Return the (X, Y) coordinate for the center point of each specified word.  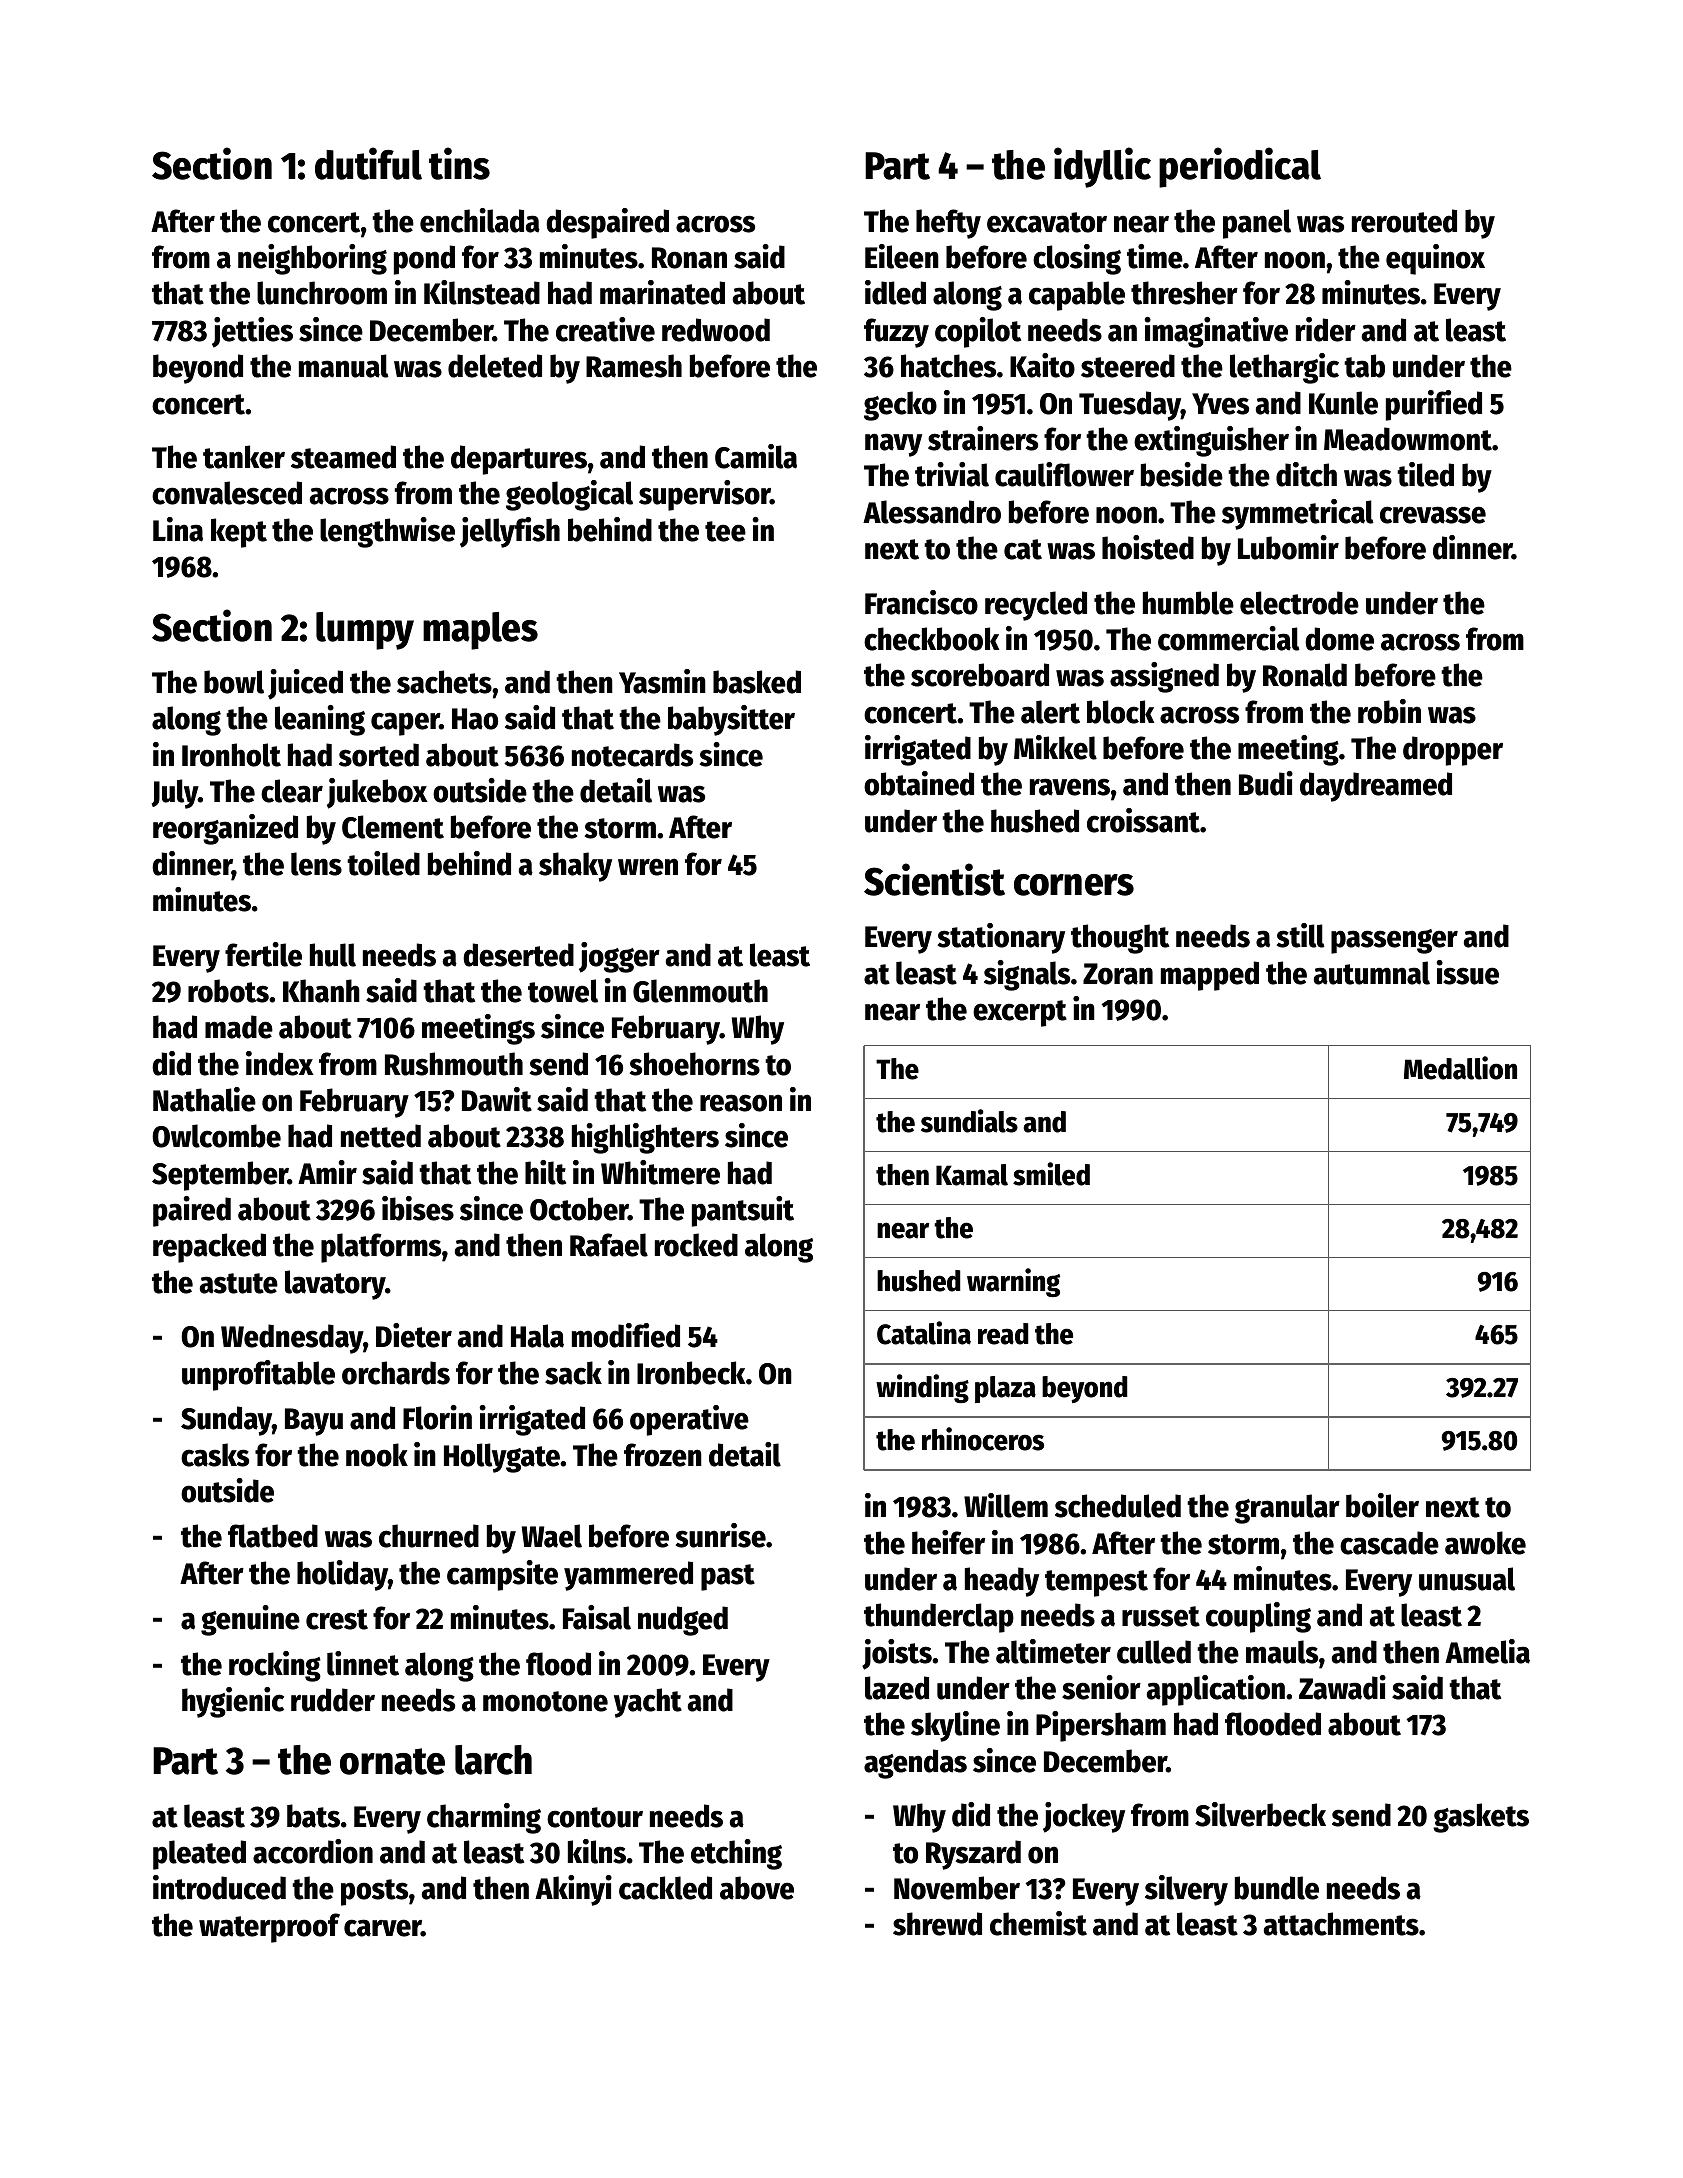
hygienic (233, 1702)
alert (1050, 712)
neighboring (312, 259)
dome (1339, 639)
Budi (1266, 783)
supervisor (704, 495)
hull (333, 955)
